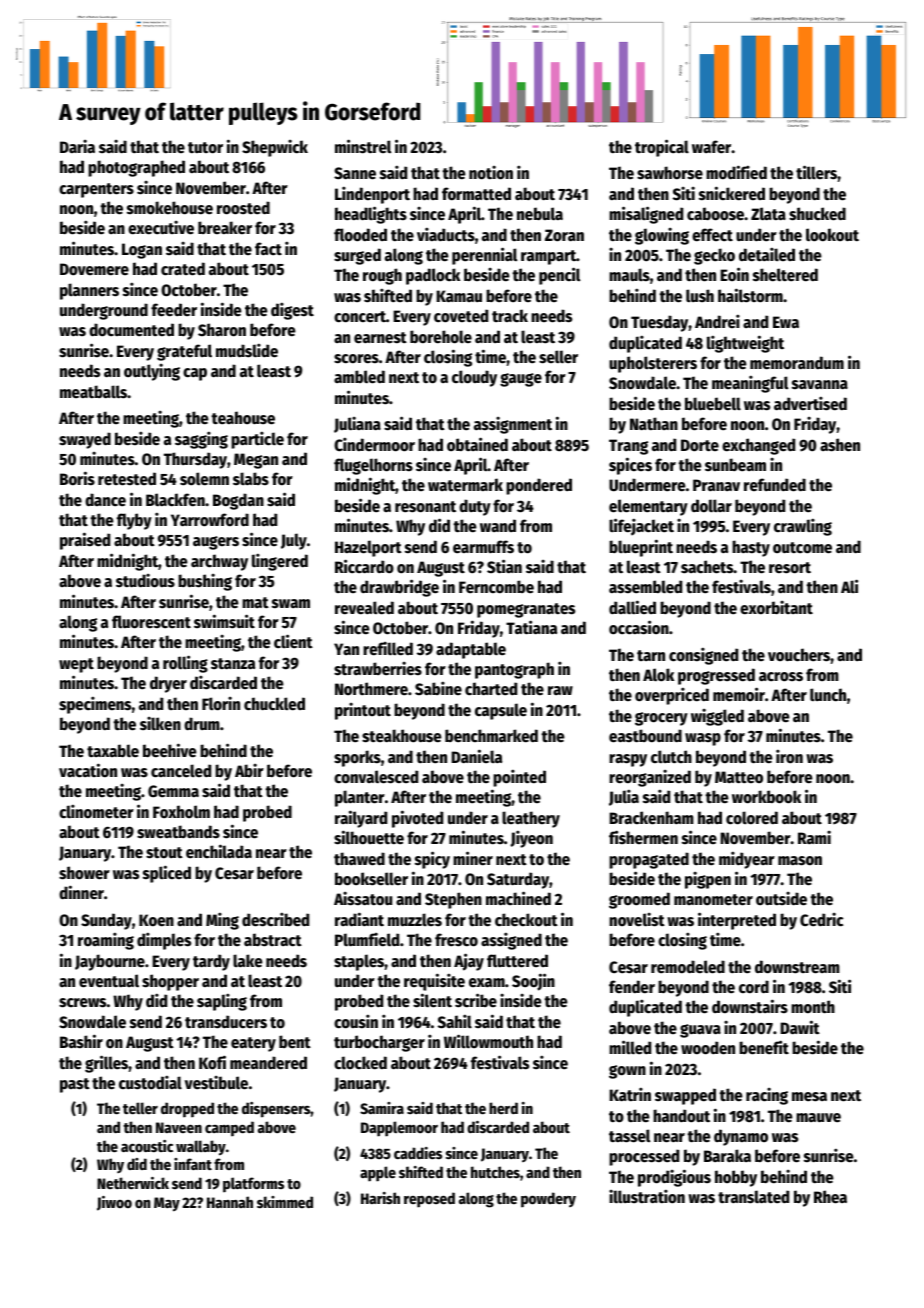  What do you see at coordinates (114, 1203) in the document?
I see `Jiwoo` at bounding box center [114, 1203].
